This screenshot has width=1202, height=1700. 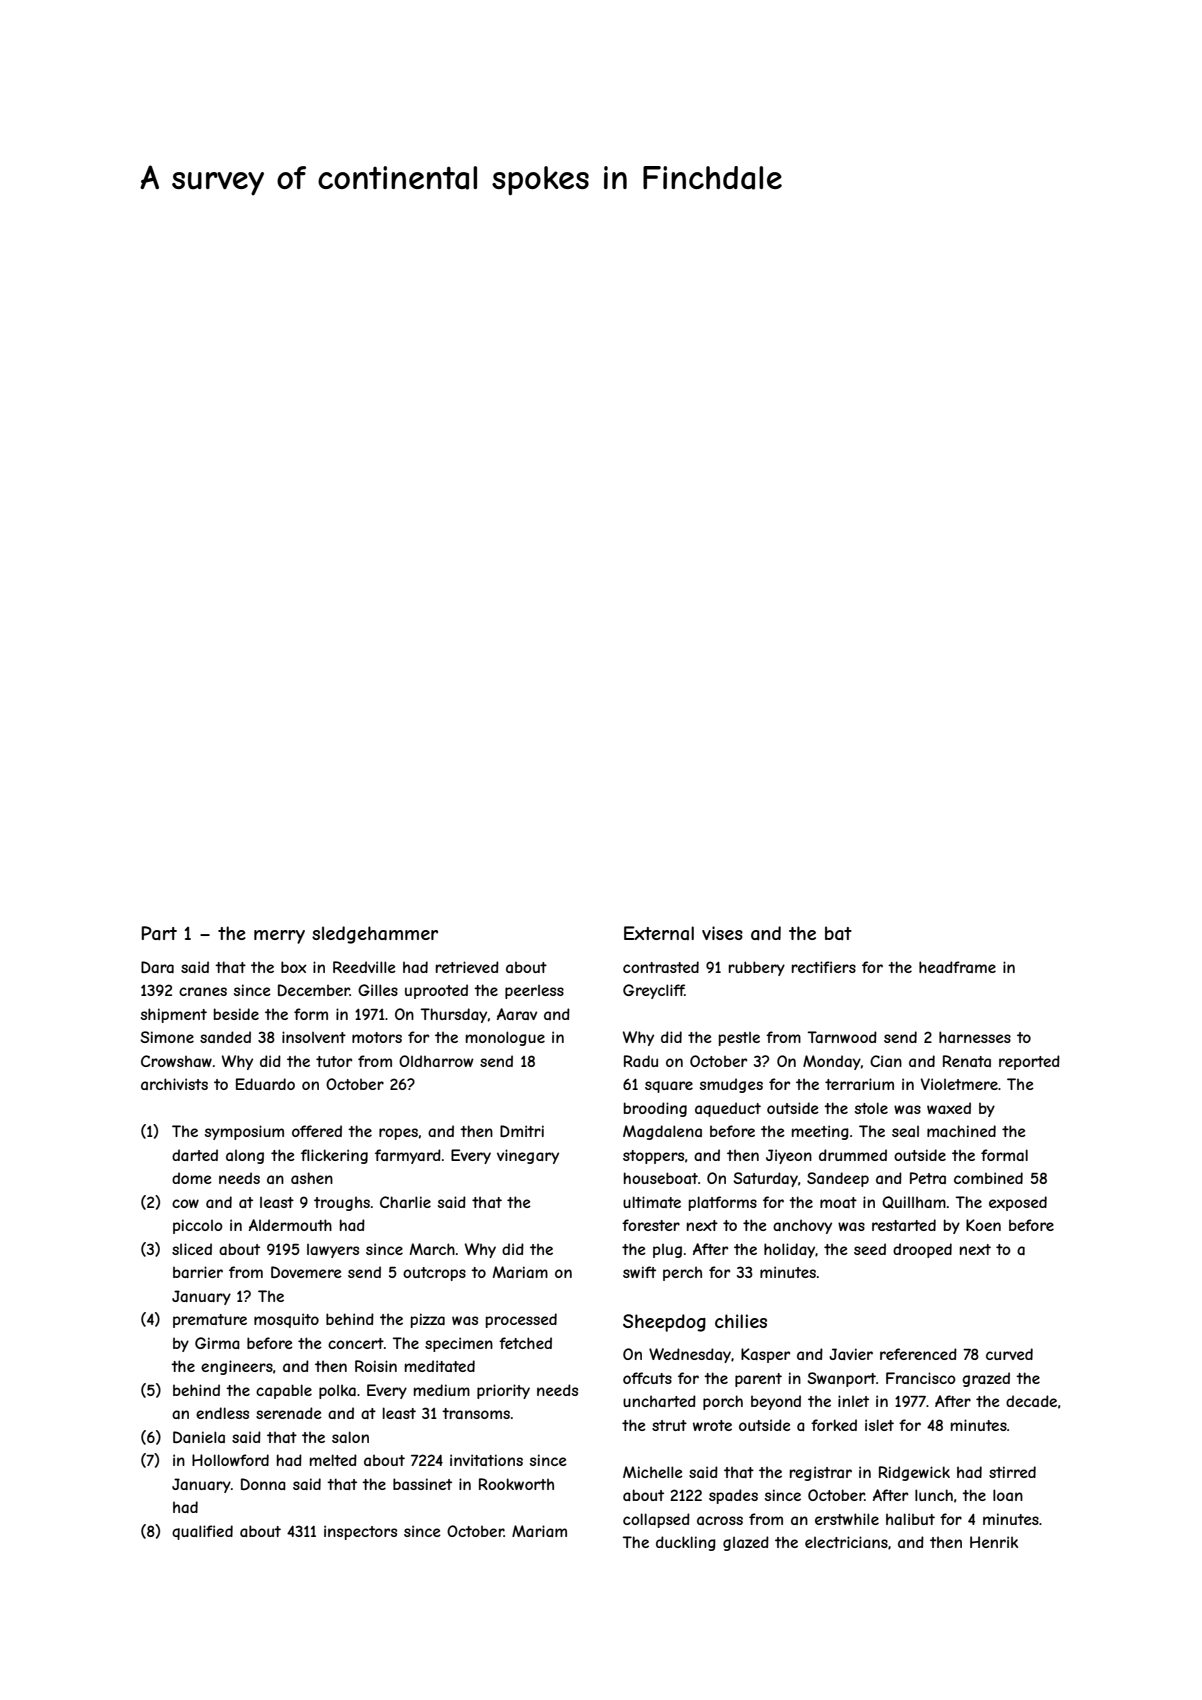 What do you see at coordinates (342, 1203) in the screenshot?
I see `troughs` at bounding box center [342, 1203].
